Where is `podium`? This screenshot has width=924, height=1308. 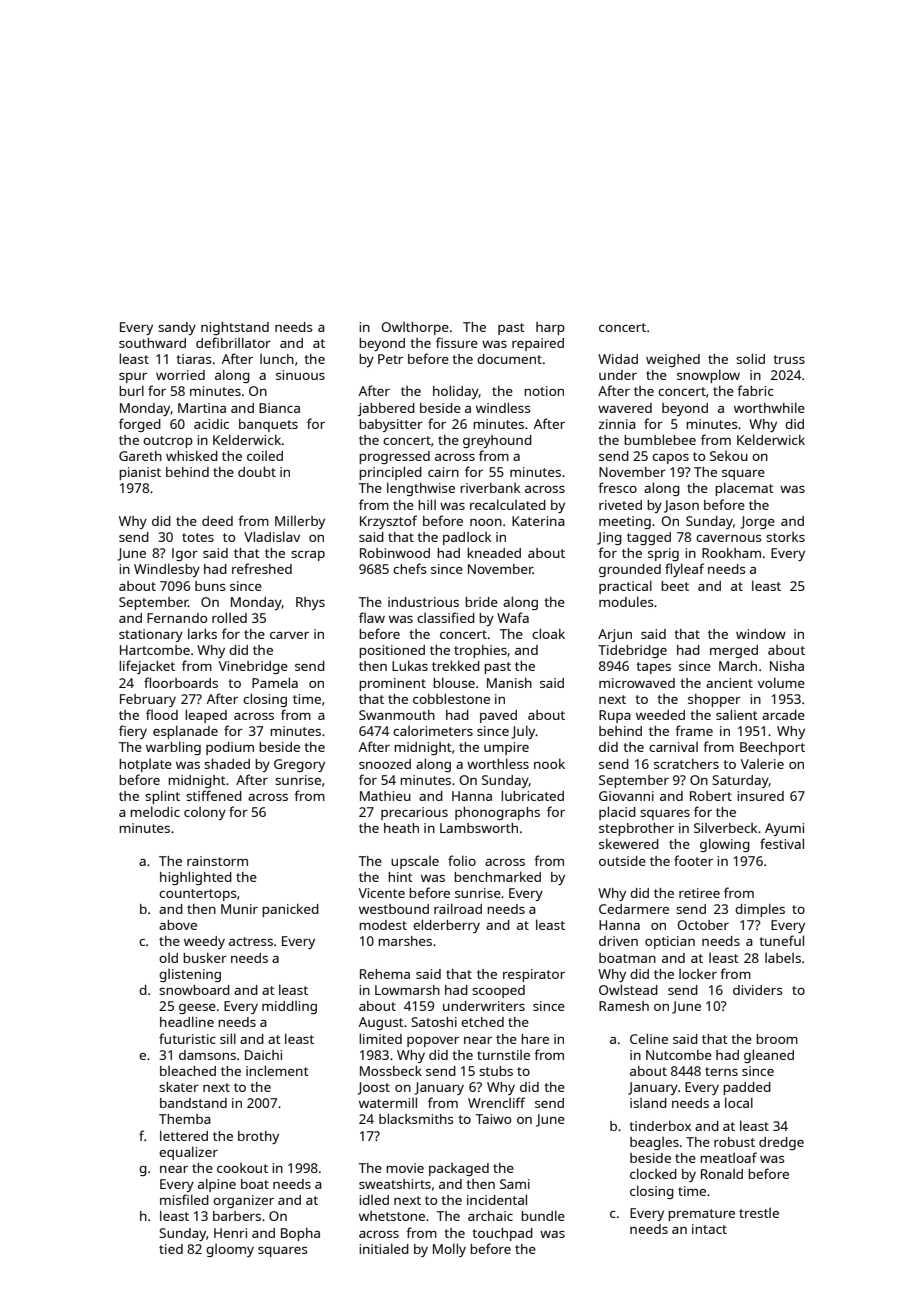
podium is located at coordinates (230, 748).
